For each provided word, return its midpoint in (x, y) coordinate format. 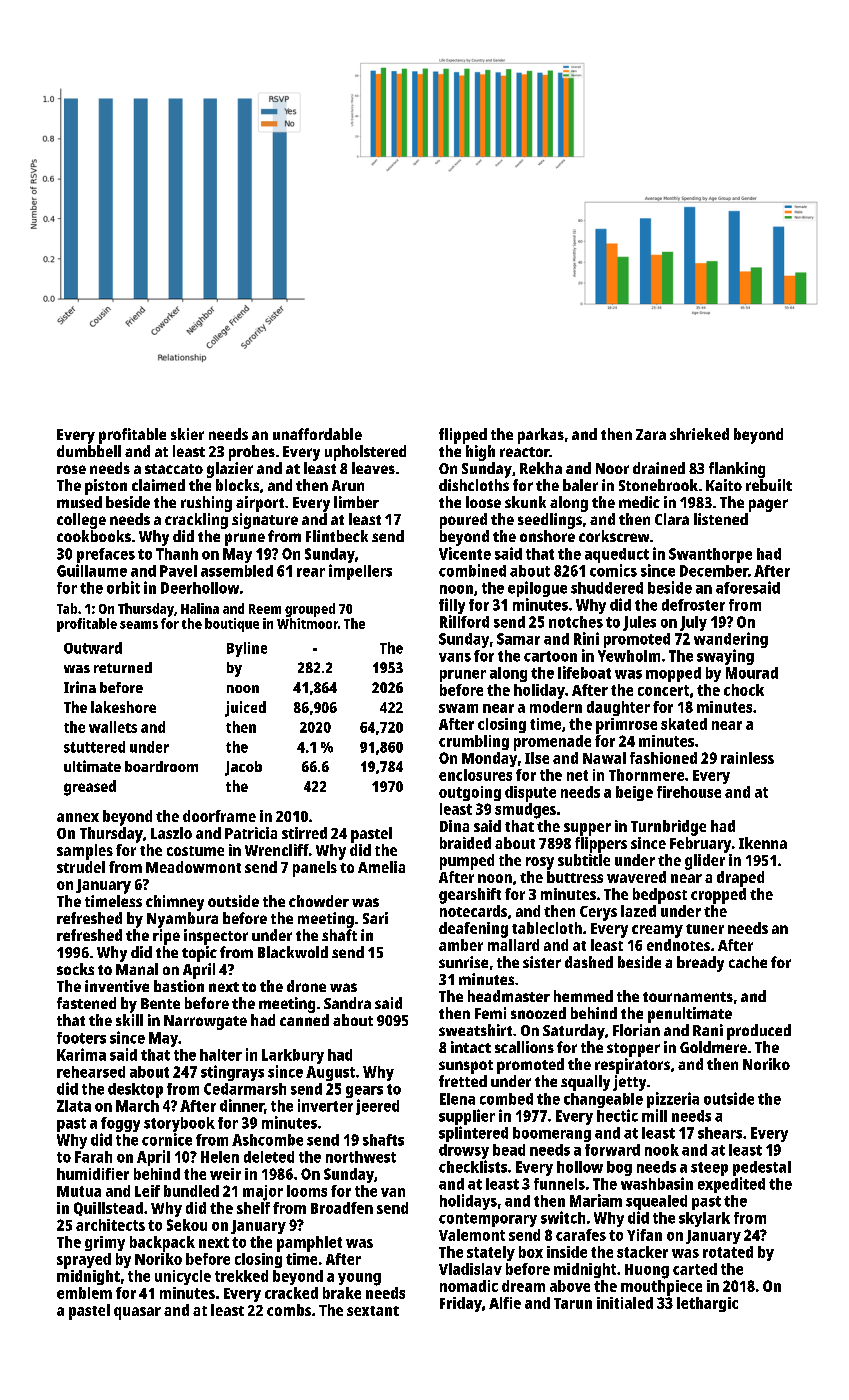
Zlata (74, 1106)
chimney (175, 903)
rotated (728, 1252)
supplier (467, 1117)
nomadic (469, 1286)
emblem (84, 1293)
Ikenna (763, 843)
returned (123, 667)
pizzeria (673, 1100)
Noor (612, 468)
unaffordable (317, 434)
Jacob (243, 768)
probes (252, 453)
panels (315, 869)
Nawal (604, 758)
